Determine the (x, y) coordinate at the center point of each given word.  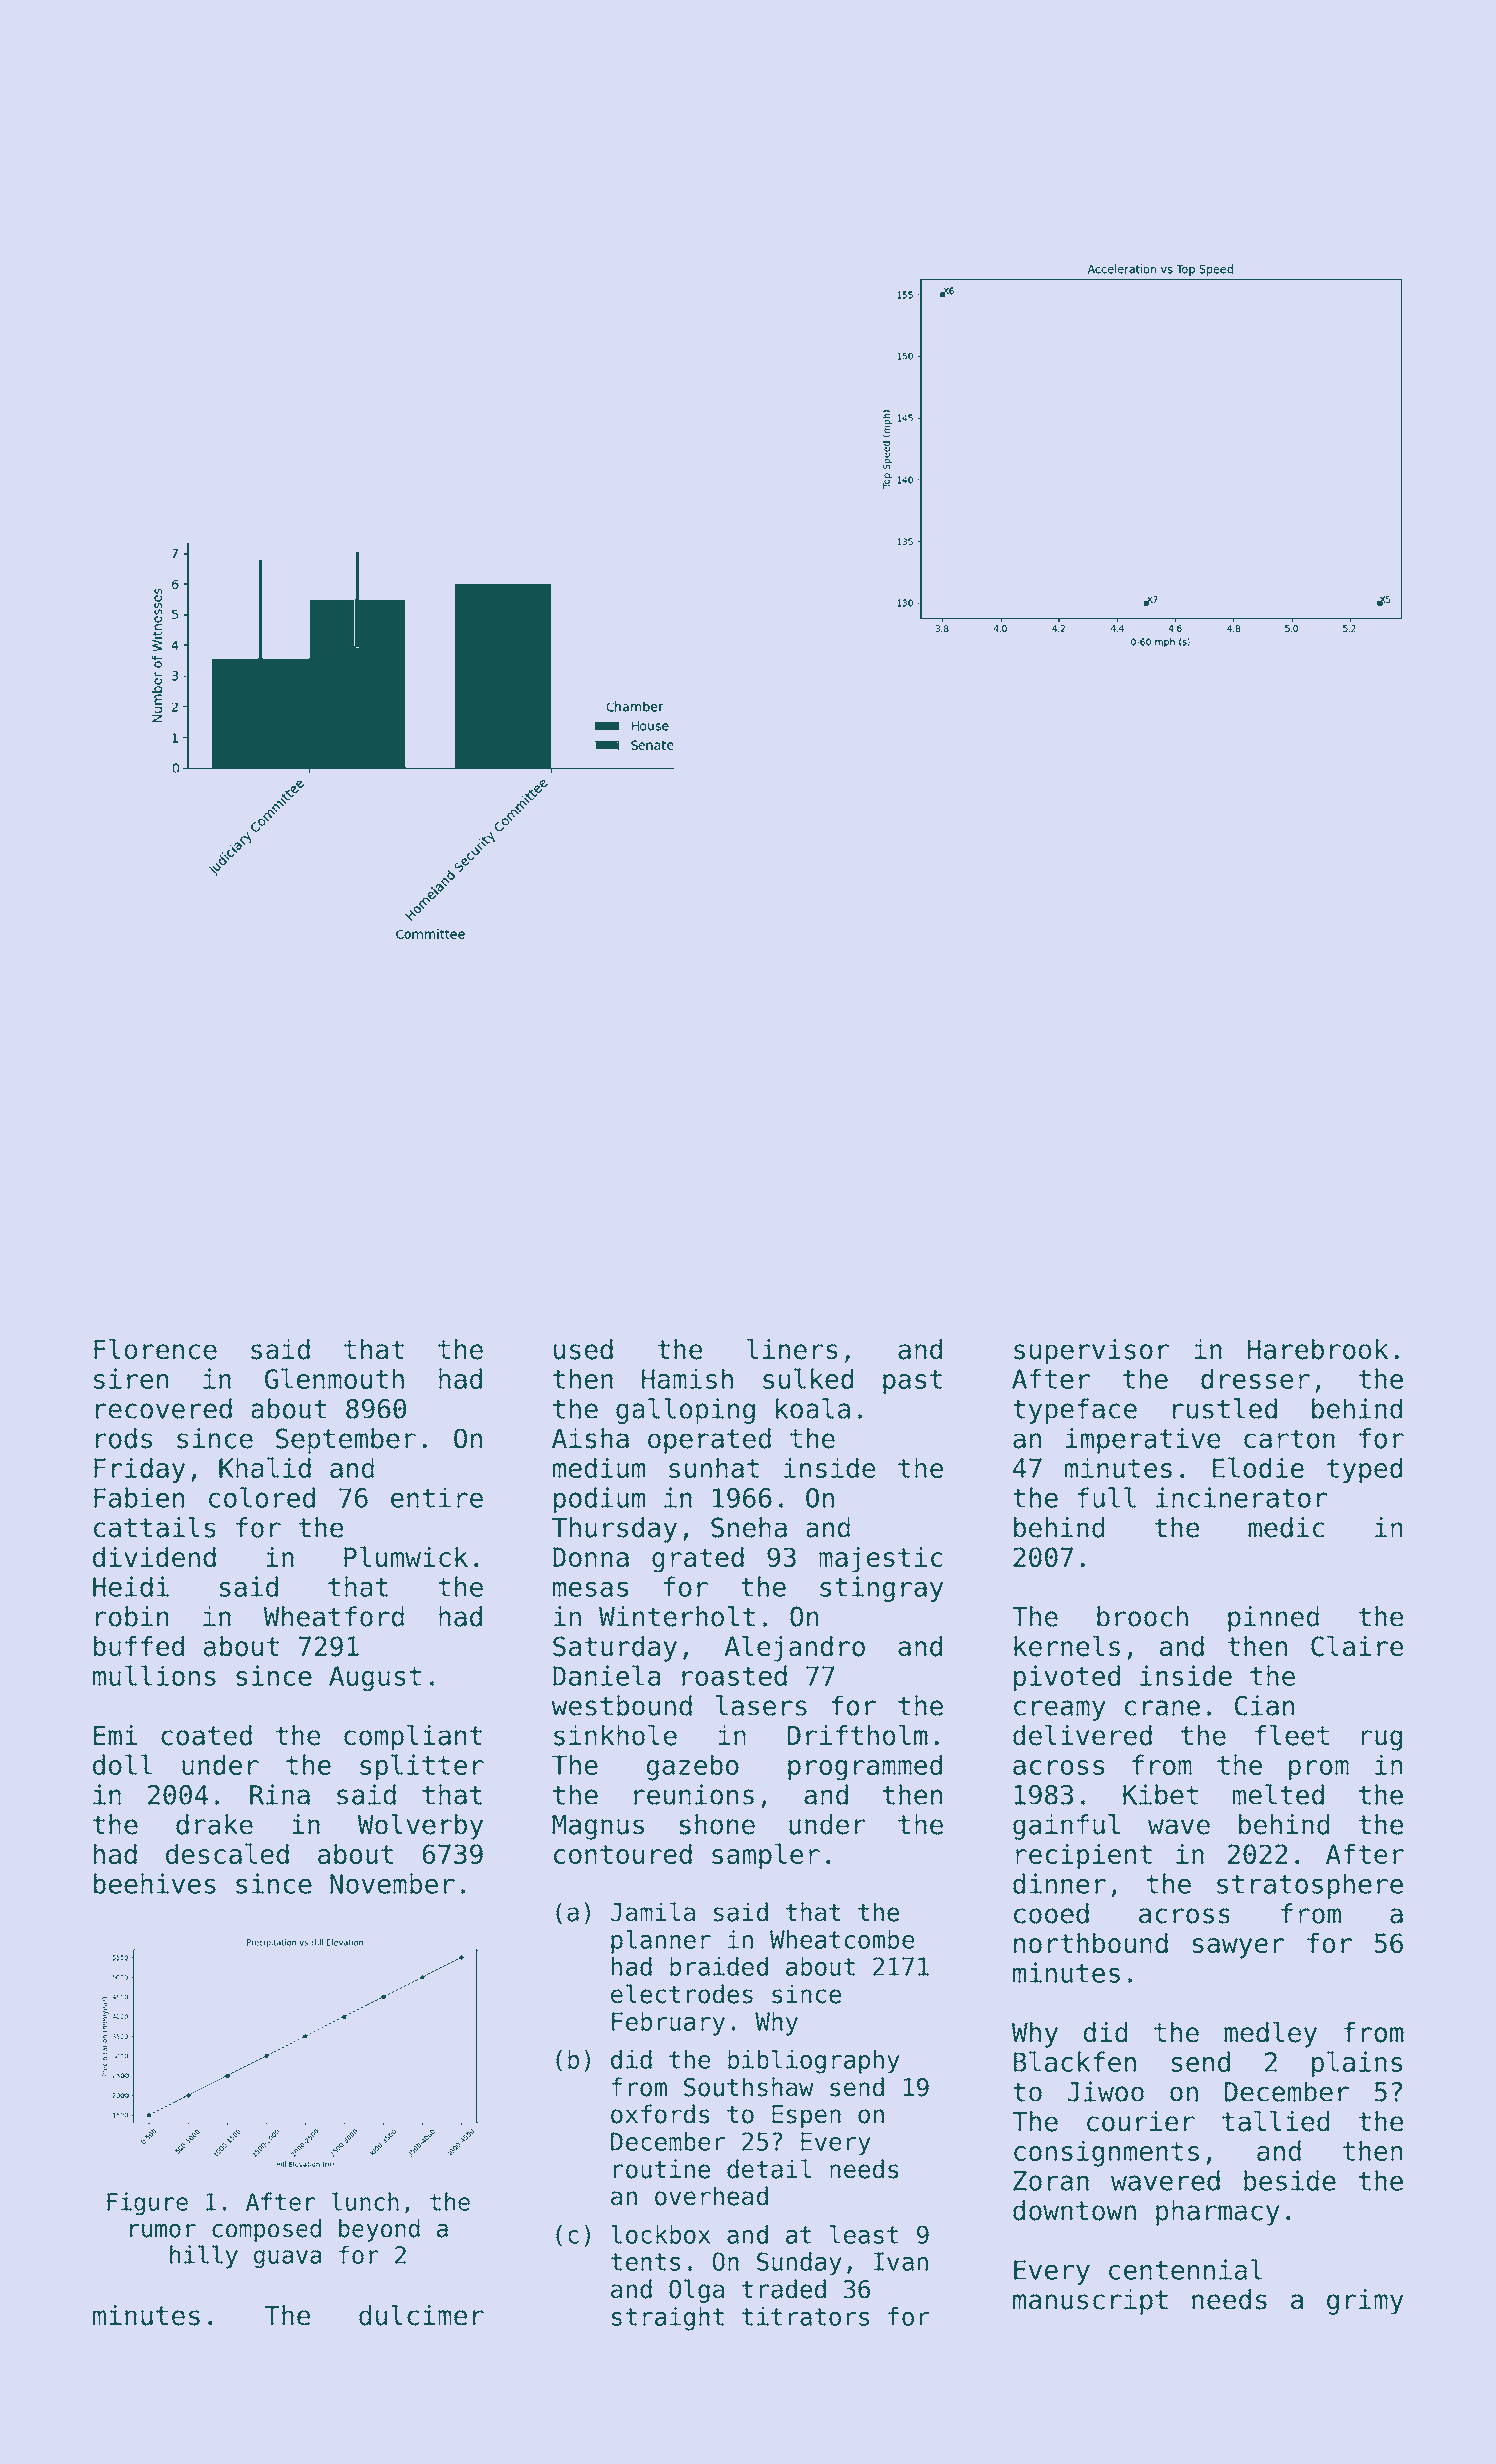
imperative (1143, 1441)
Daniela (606, 1675)
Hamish (687, 1378)
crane (1162, 1708)
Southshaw (749, 2087)
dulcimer (421, 2315)
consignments (1106, 2153)
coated (206, 1735)
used (583, 1349)
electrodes (682, 1994)
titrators (805, 2316)
